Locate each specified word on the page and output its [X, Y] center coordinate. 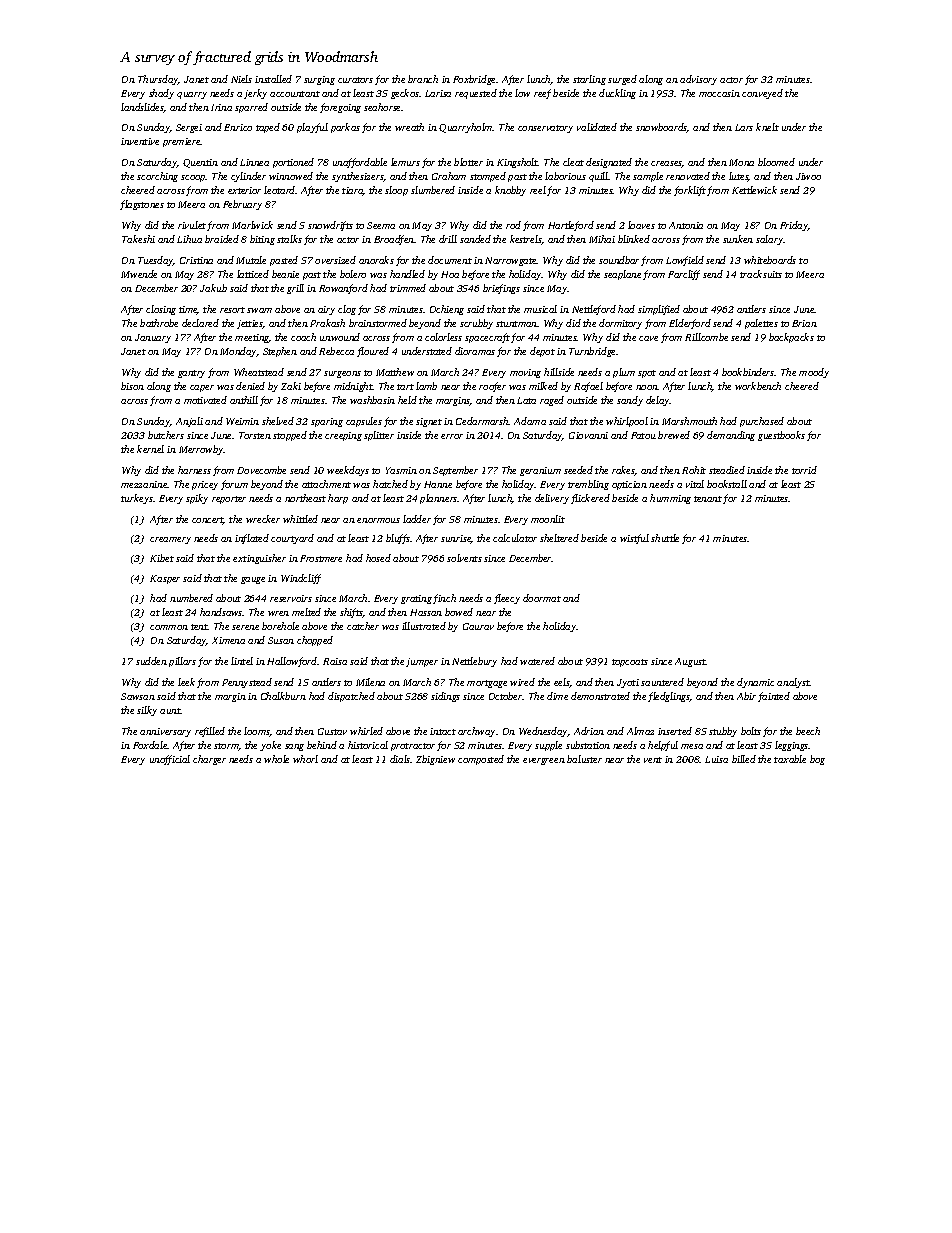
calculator [515, 538]
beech [808, 731]
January [153, 338]
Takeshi [138, 239]
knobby [510, 191]
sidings [445, 697]
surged [622, 80]
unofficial [170, 760]
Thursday [158, 80]
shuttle [665, 538]
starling [589, 80]
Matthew [395, 372]
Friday [794, 226]
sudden [151, 661]
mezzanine [144, 484]
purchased [762, 422]
